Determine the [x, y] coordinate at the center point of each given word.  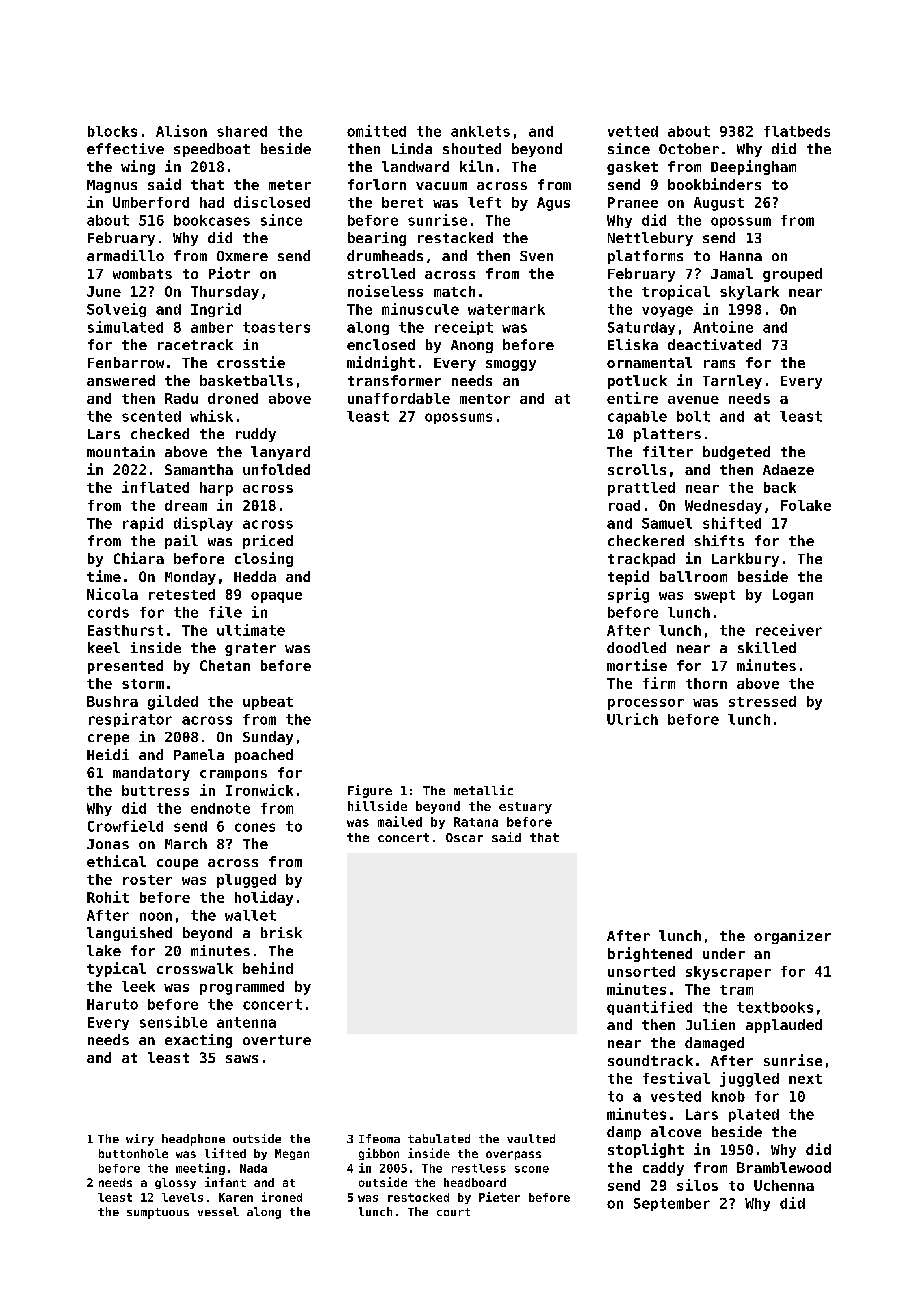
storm [143, 684]
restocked [418, 1197]
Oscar [464, 837]
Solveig [116, 310]
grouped [792, 275]
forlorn [377, 184]
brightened [650, 954]
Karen [236, 1197]
